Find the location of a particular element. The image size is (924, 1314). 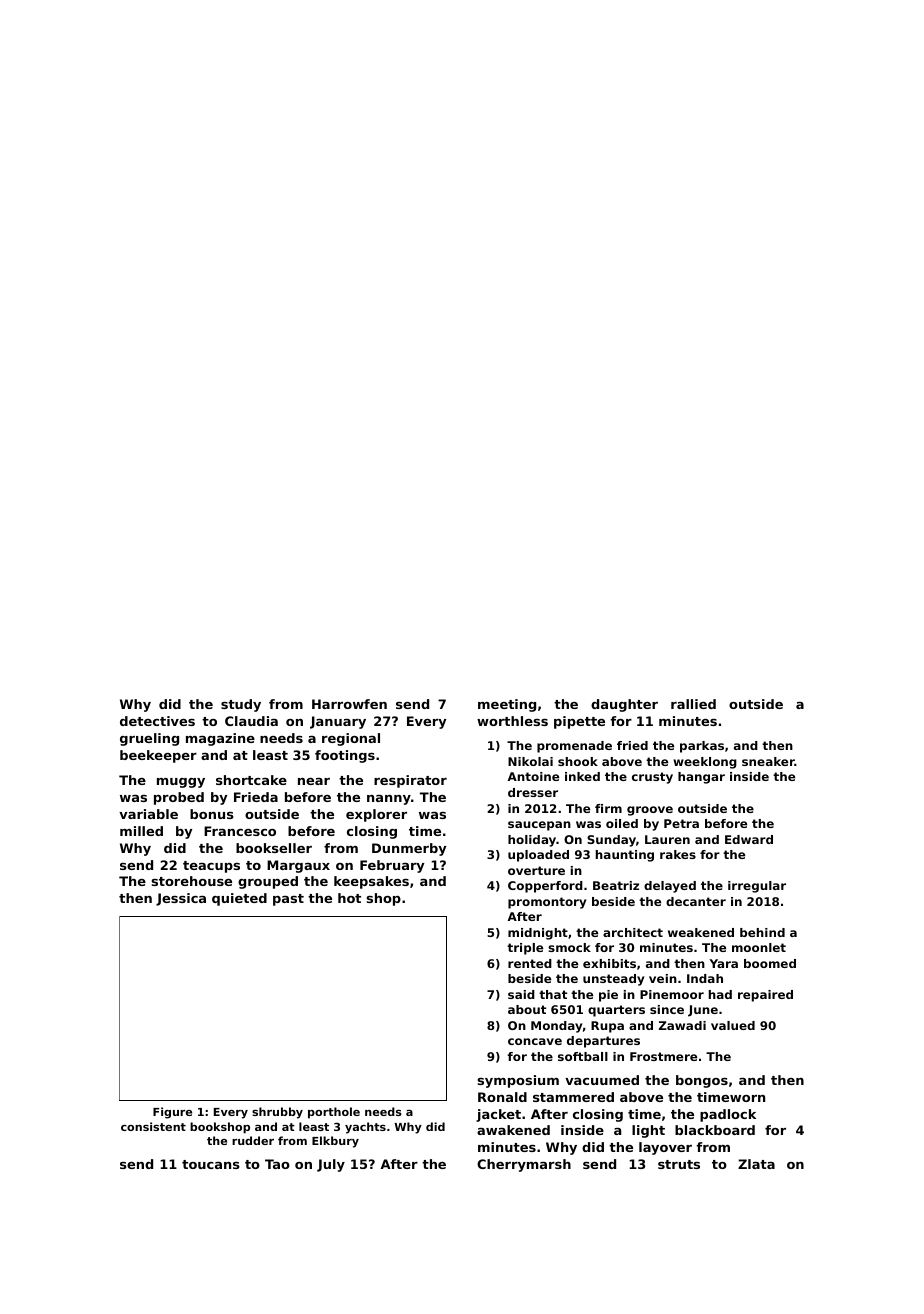

July is located at coordinates (331, 1165).
